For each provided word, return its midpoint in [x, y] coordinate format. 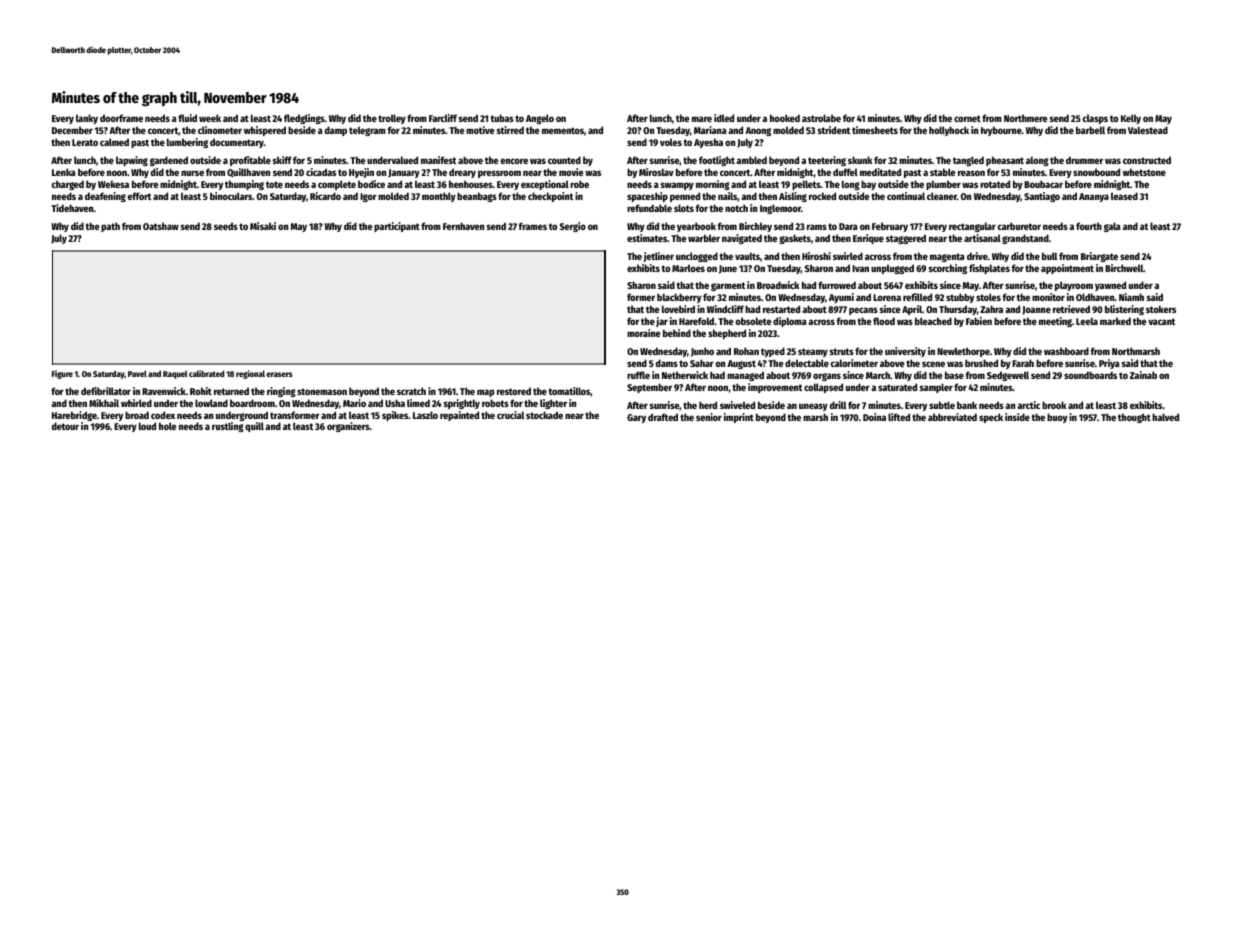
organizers [348, 427]
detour [65, 426]
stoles [988, 297]
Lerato [85, 142]
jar [662, 322]
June [728, 269]
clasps [1095, 119]
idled [724, 118]
